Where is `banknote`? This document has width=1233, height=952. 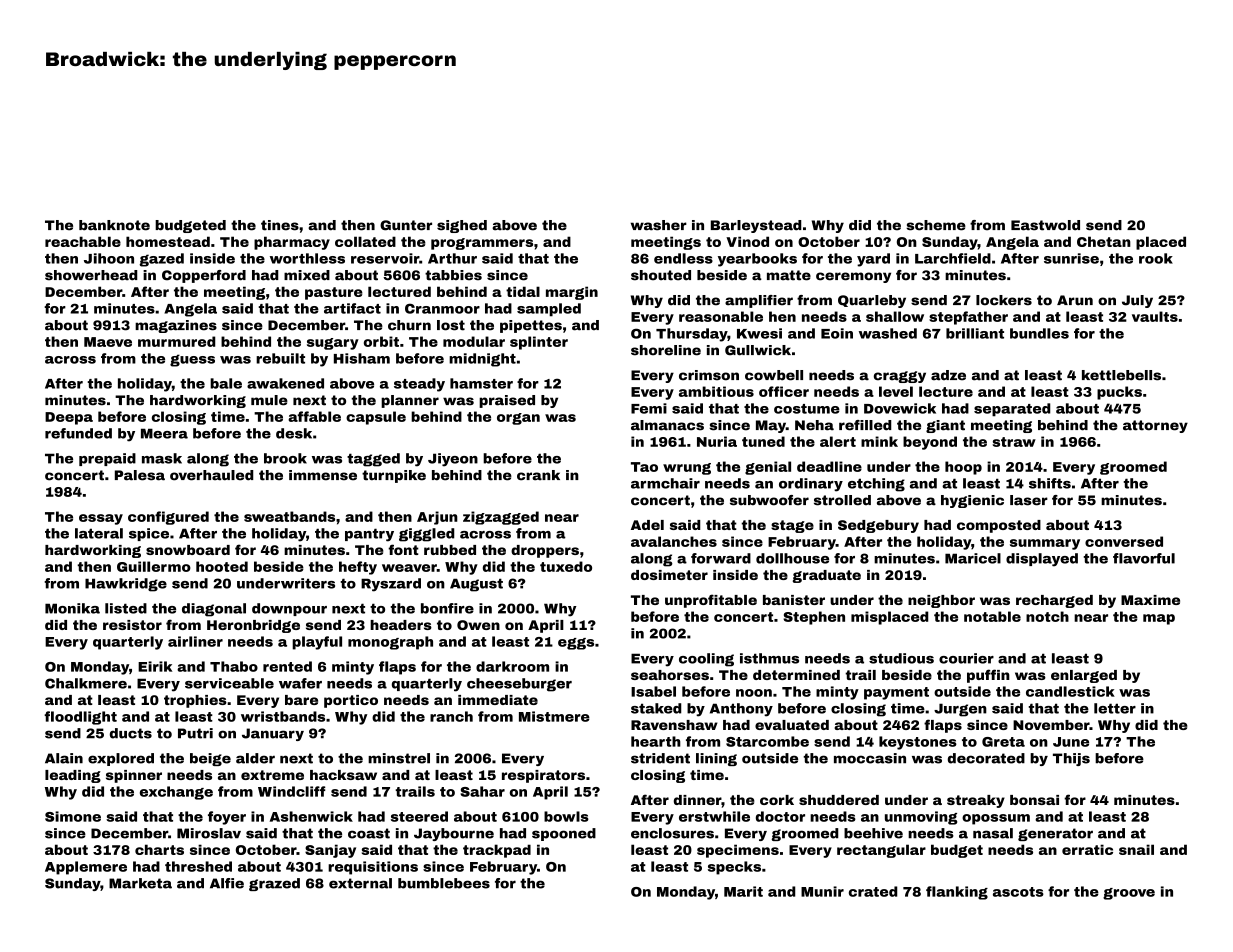 banknote is located at coordinates (114, 225).
